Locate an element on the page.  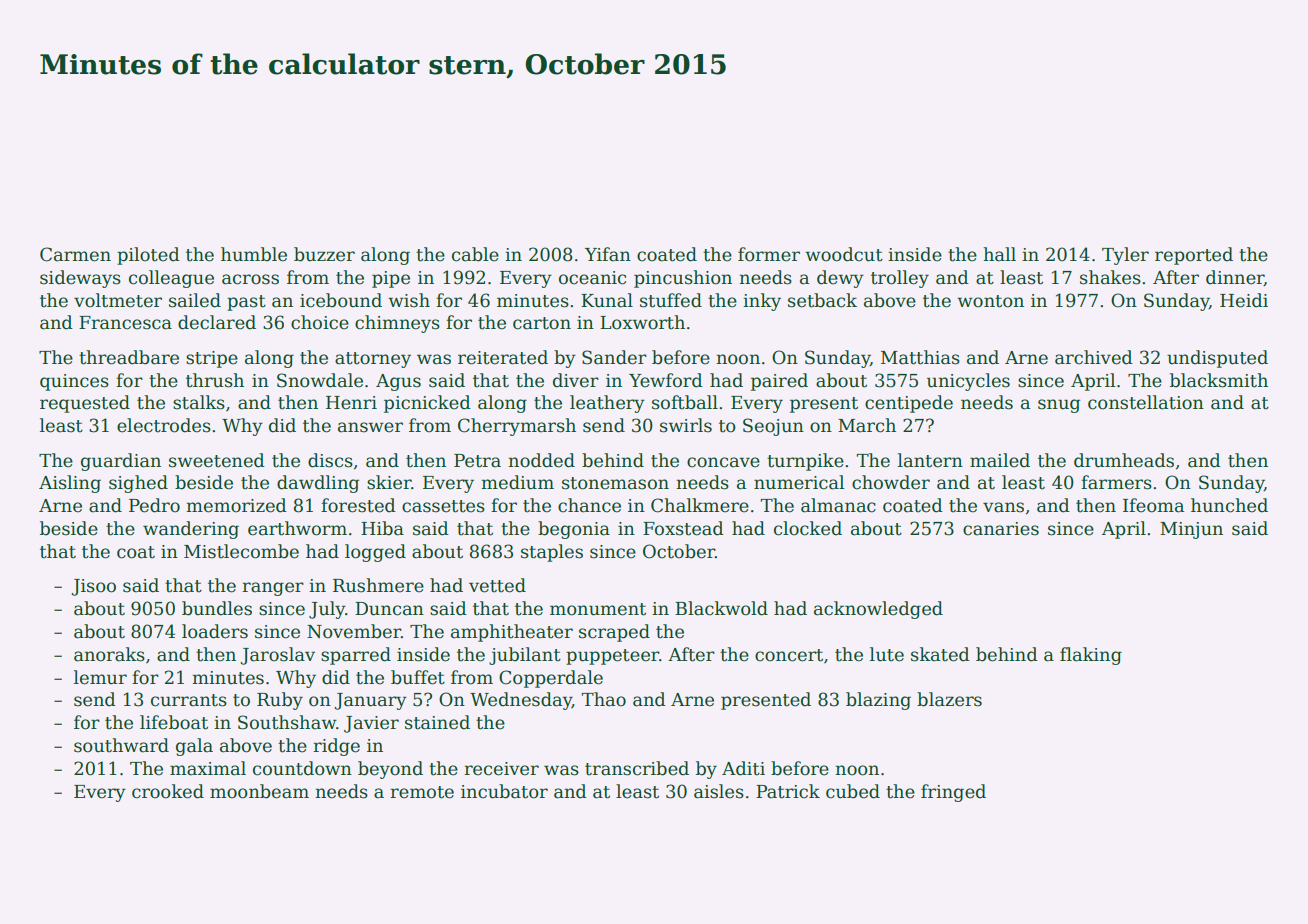
flaking is located at coordinates (1091, 656).
